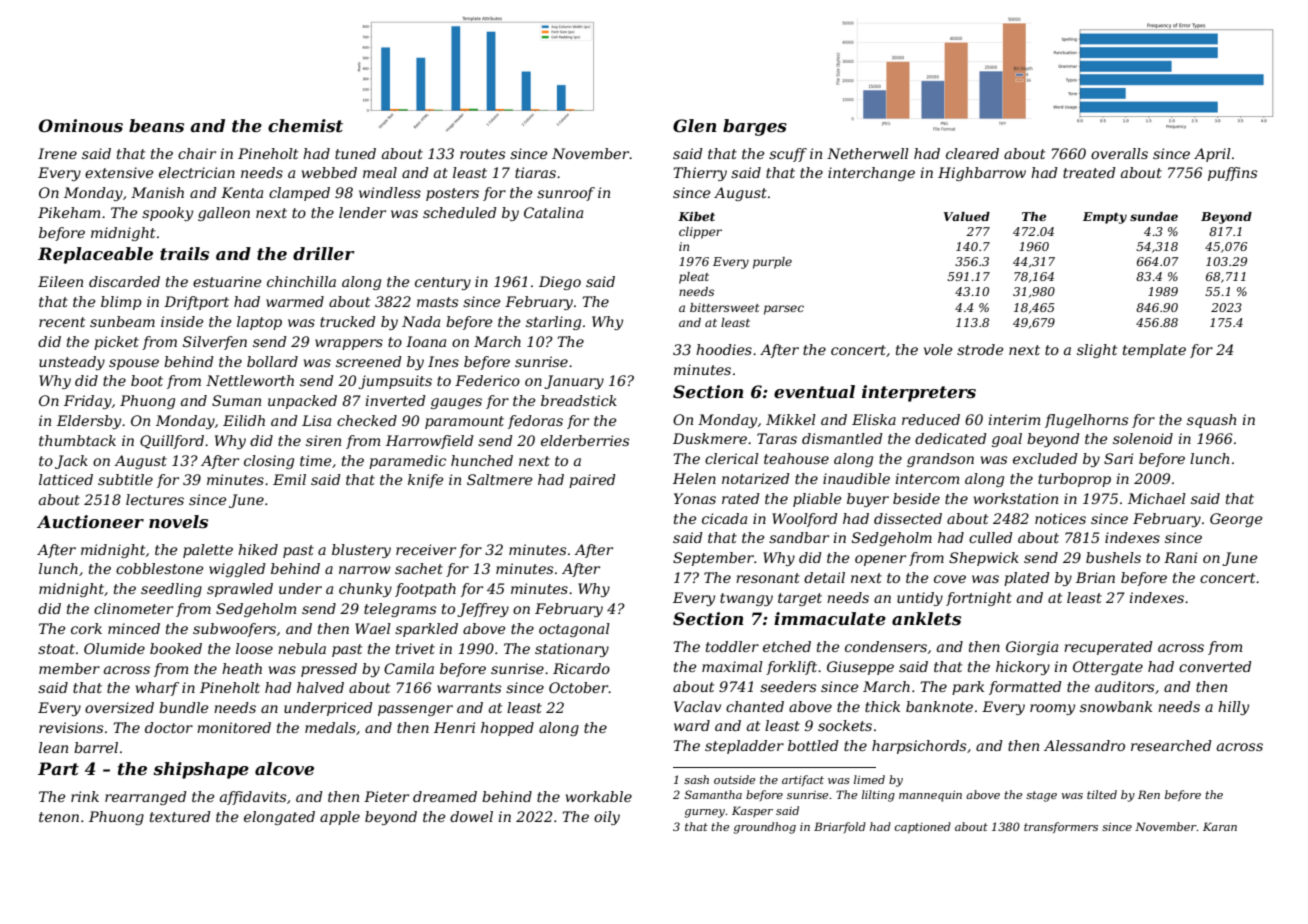 The image size is (1308, 924). Describe the element at coordinates (746, 599) in the page. I see `twangy` at that location.
